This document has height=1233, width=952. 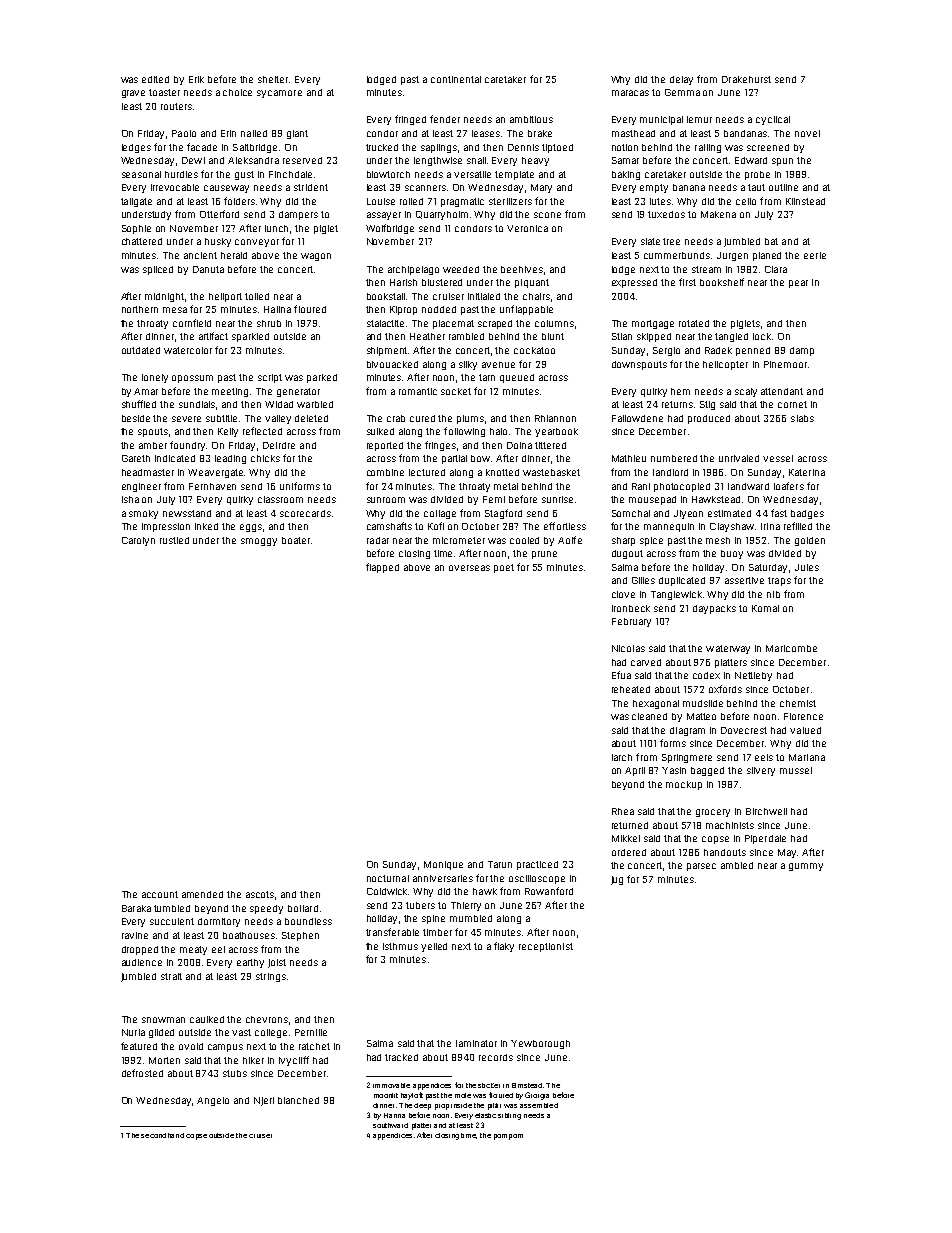 I want to click on flapped, so click(x=382, y=568).
